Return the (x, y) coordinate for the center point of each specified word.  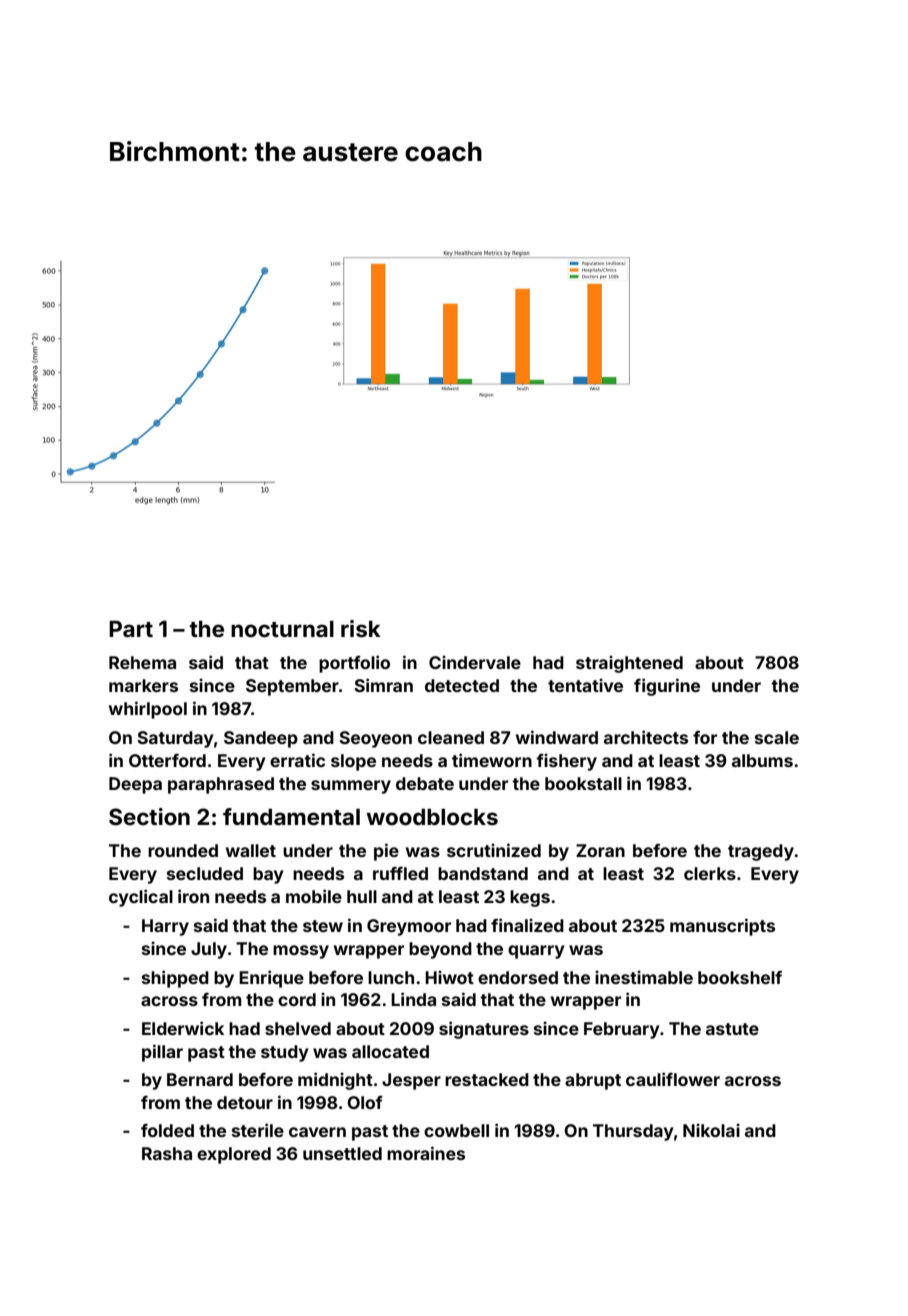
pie (386, 852)
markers (143, 685)
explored (234, 1155)
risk (361, 628)
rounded (183, 850)
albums (762, 760)
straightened (629, 664)
